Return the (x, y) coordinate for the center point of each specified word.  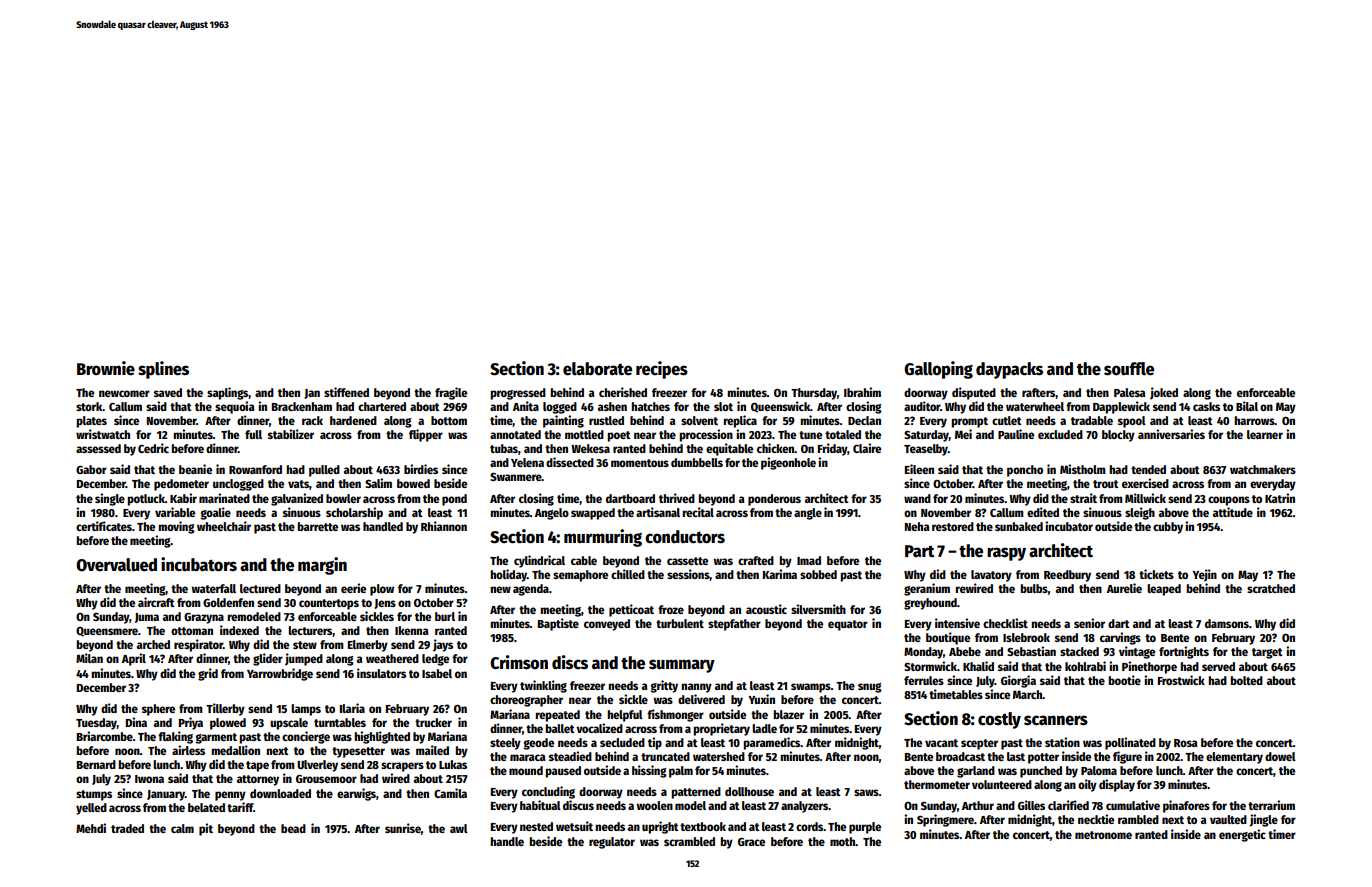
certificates (104, 526)
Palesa (1129, 392)
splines (163, 370)
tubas (504, 448)
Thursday (814, 394)
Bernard (96, 764)
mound (526, 770)
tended (1148, 469)
